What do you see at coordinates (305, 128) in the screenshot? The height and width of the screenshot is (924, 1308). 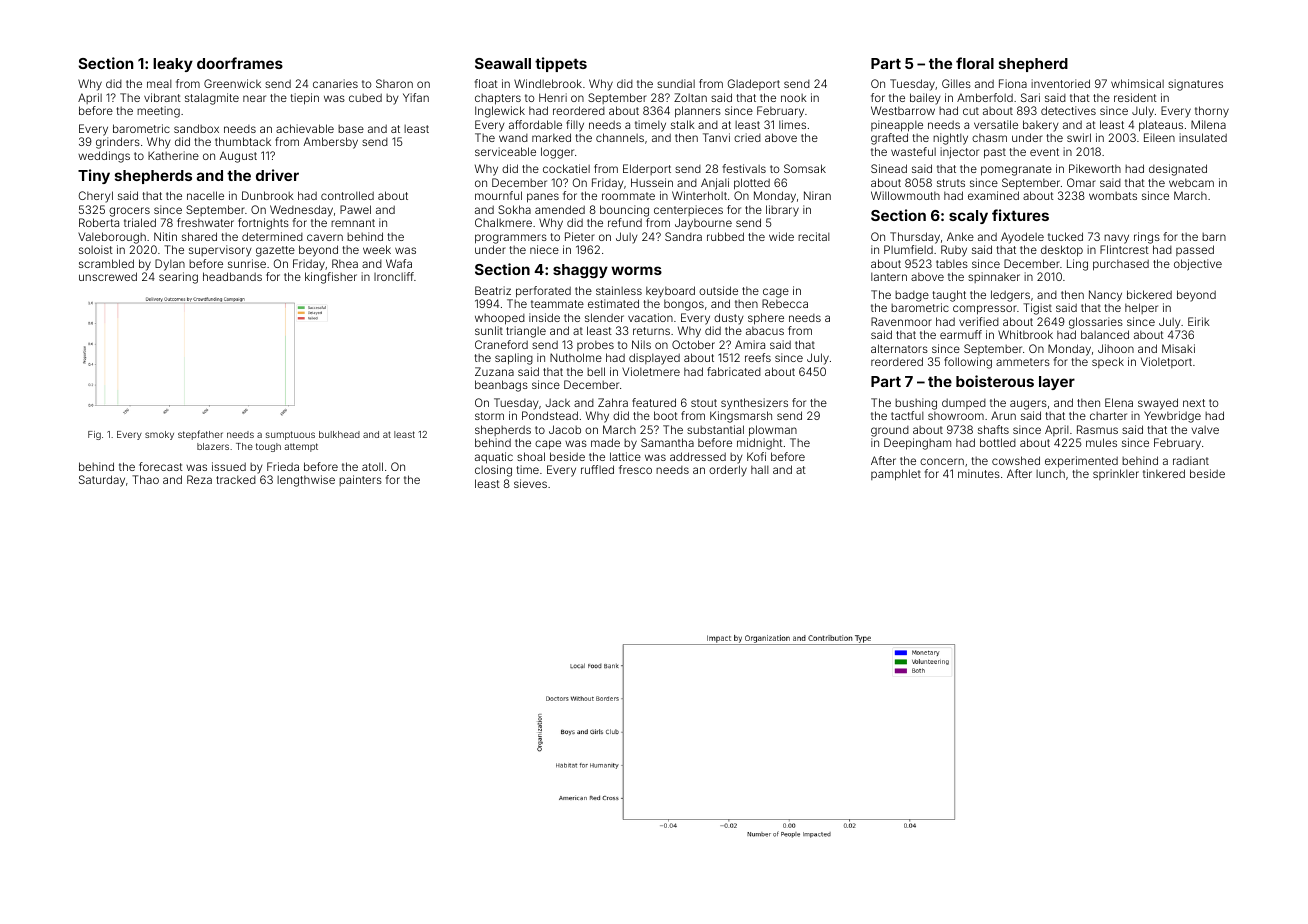 I see `achievable` at bounding box center [305, 128].
